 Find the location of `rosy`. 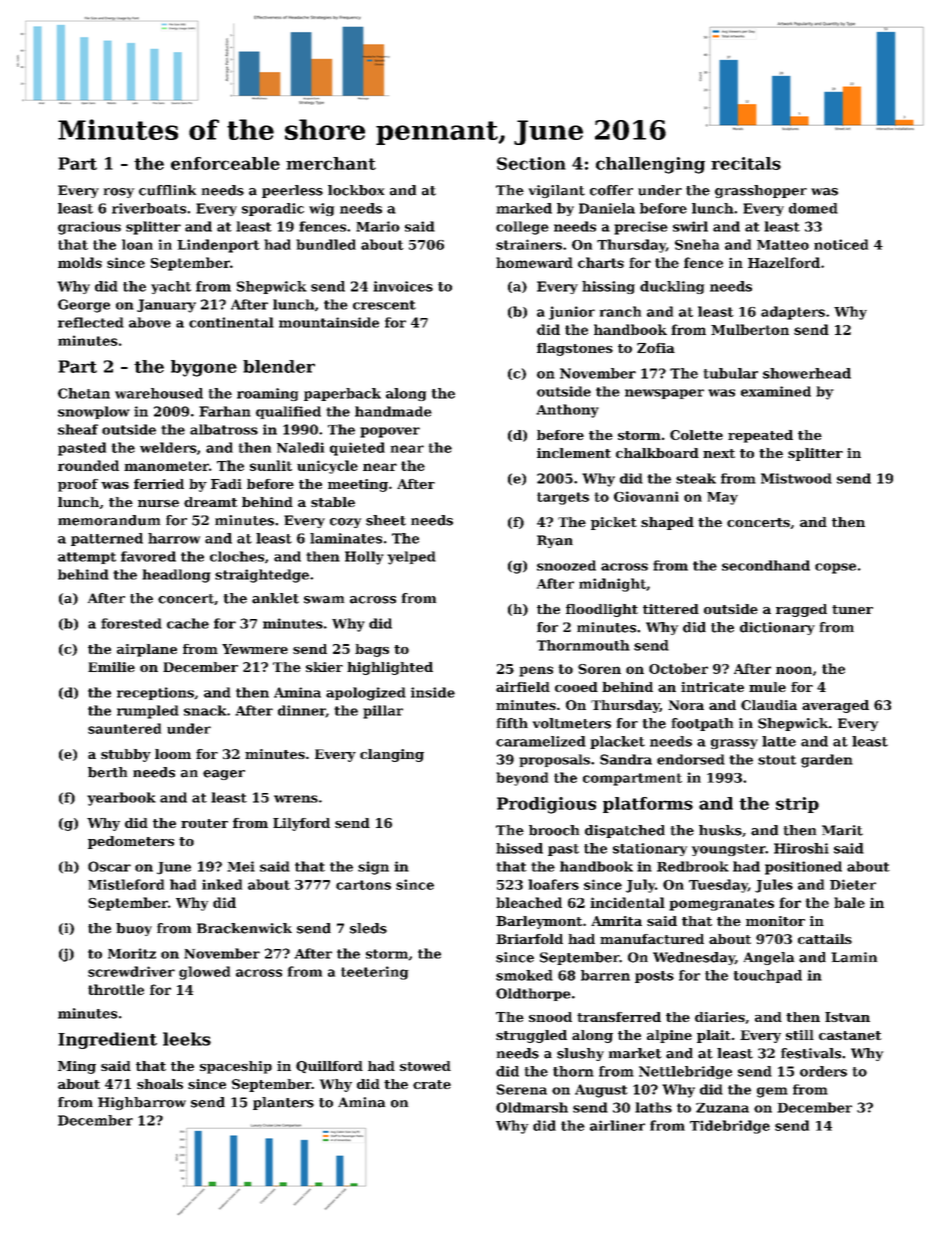

rosy is located at coordinates (119, 193).
